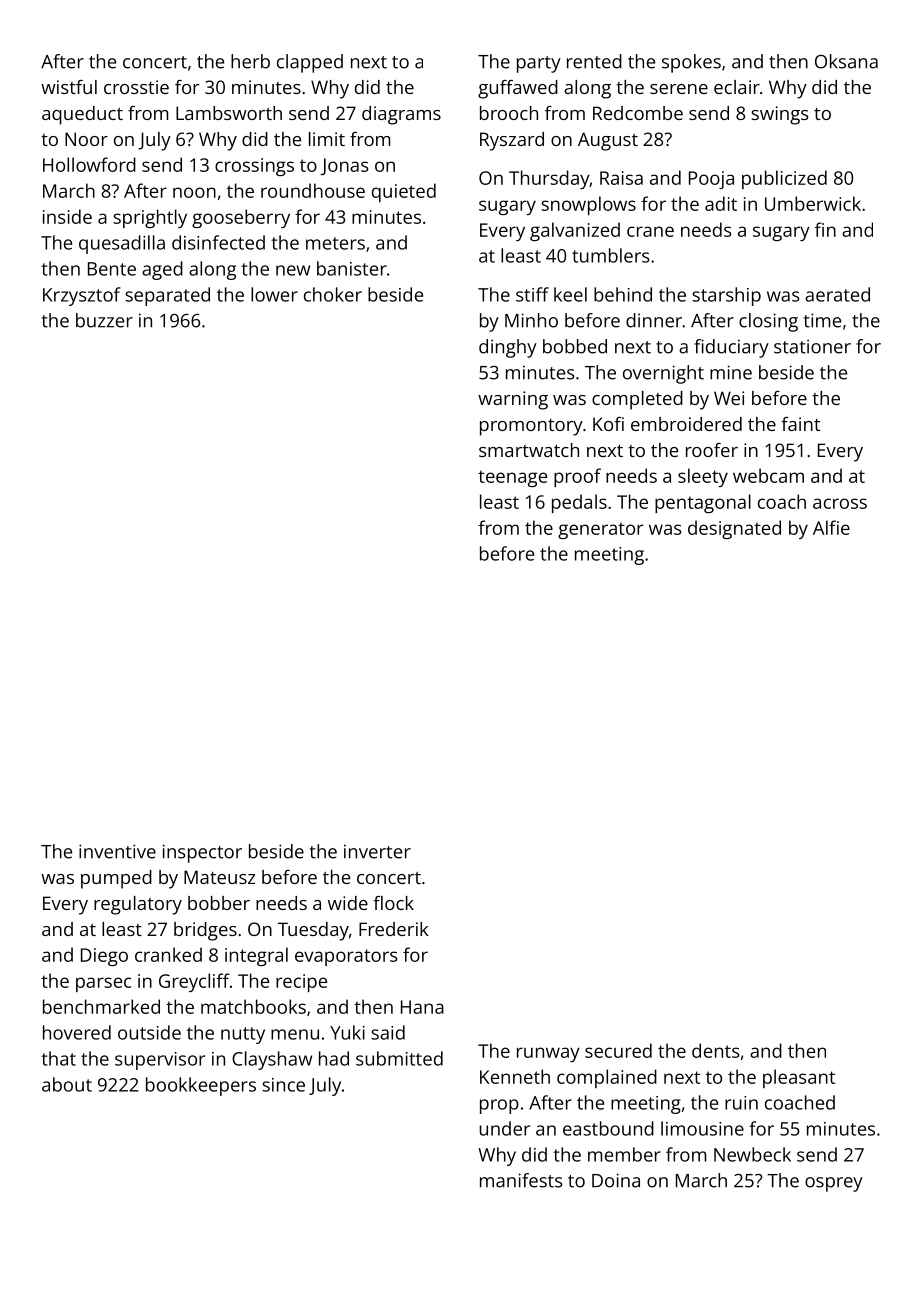  I want to click on bookkeepers, so click(201, 1086).
